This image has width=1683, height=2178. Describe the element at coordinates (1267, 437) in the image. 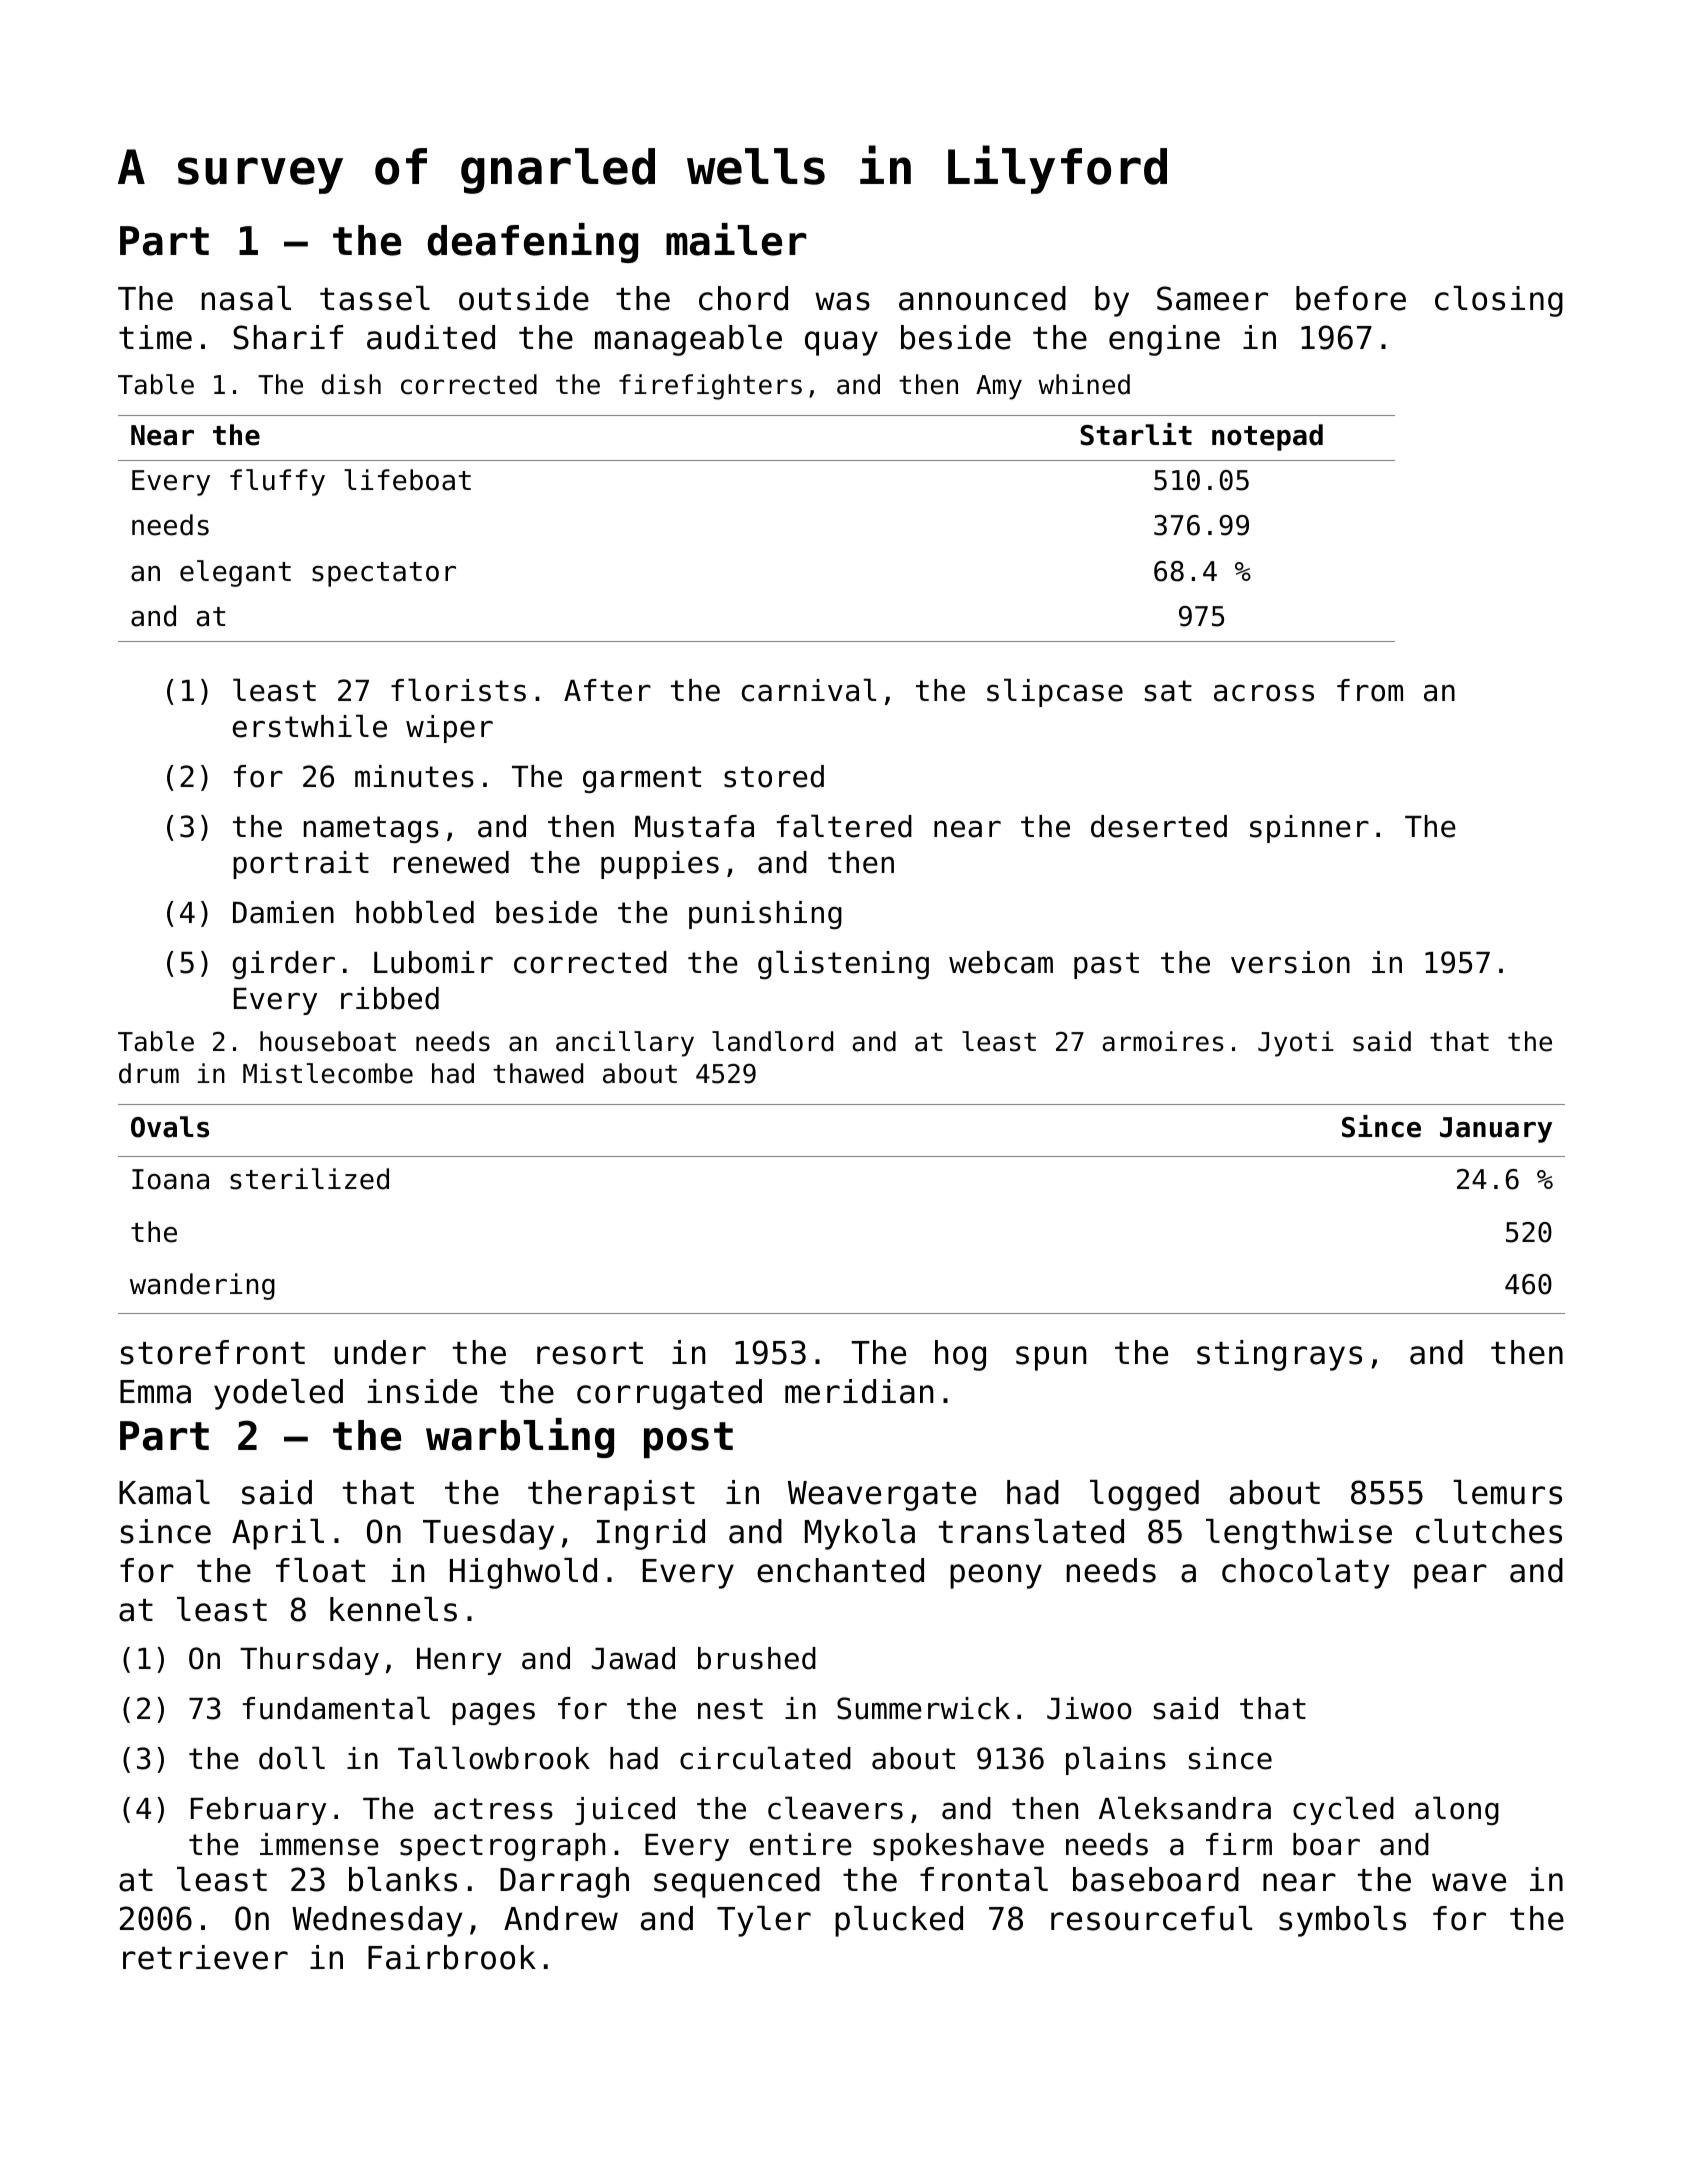

I see `notepad` at that location.
